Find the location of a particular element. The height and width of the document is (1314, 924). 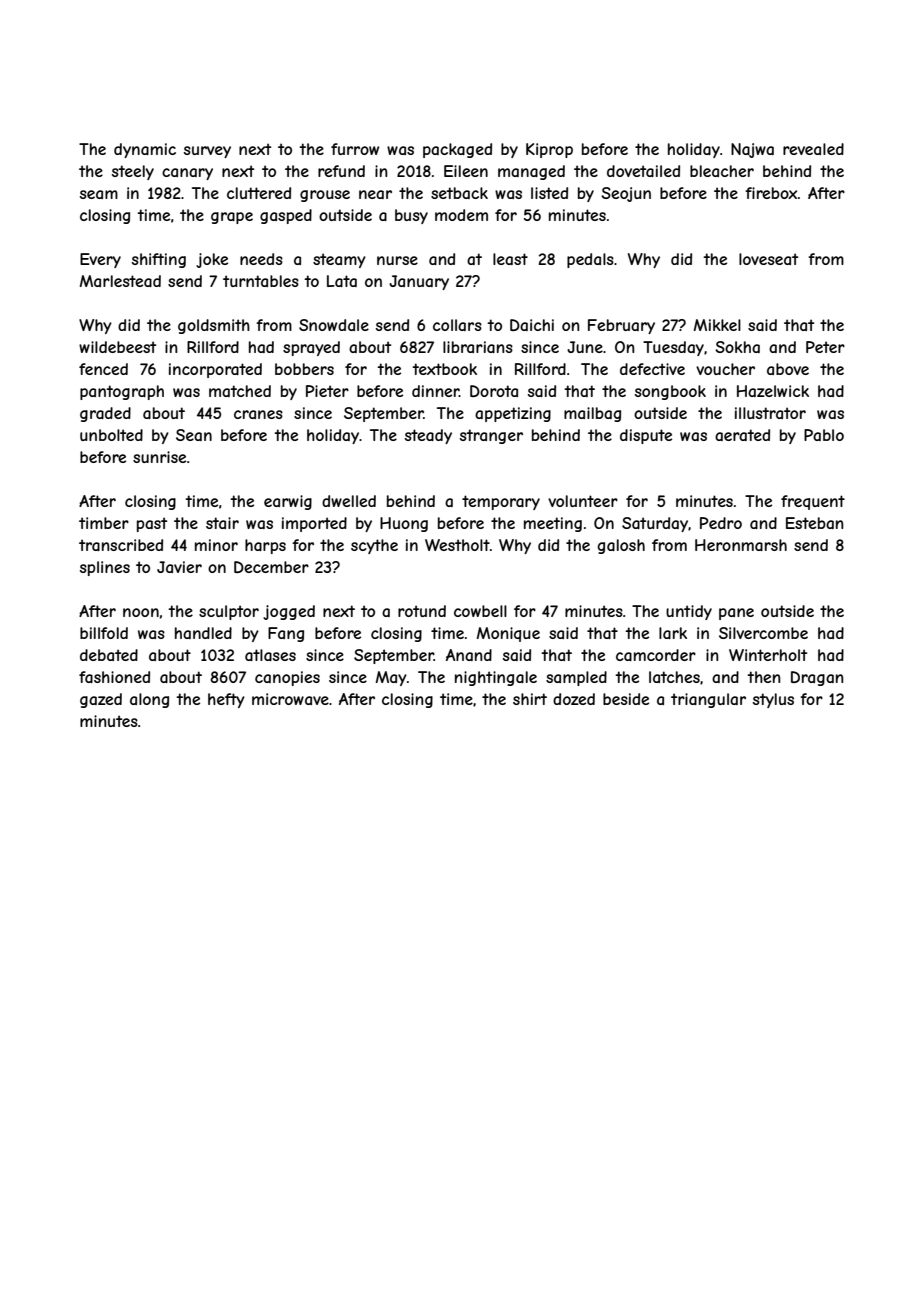

gazed is located at coordinates (101, 700).
